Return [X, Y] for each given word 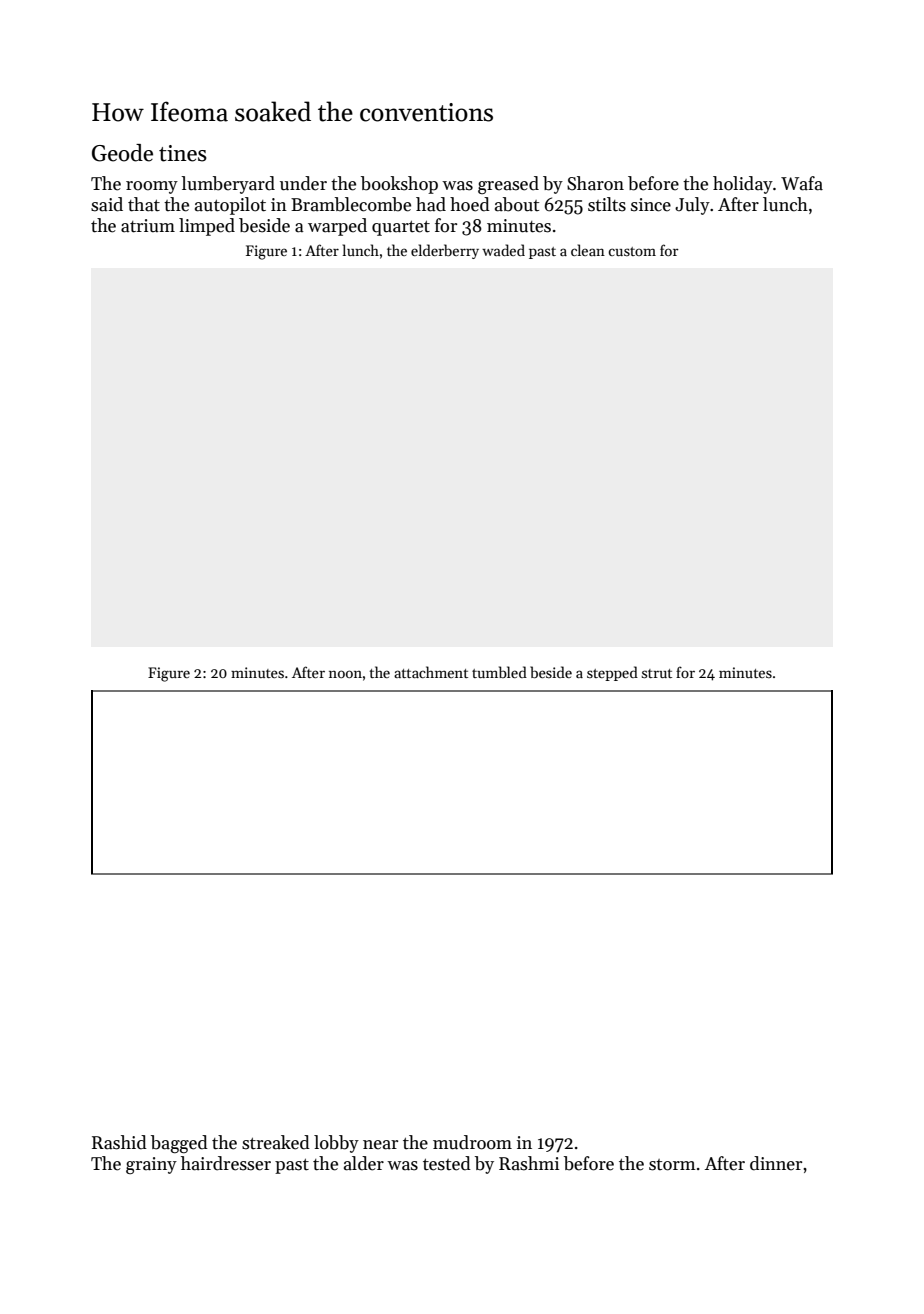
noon [345, 674]
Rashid [119, 1142]
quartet [401, 228]
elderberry [445, 251]
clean [588, 250]
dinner [776, 1163]
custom [632, 251]
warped [337, 227]
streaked [276, 1142]
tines [183, 153]
